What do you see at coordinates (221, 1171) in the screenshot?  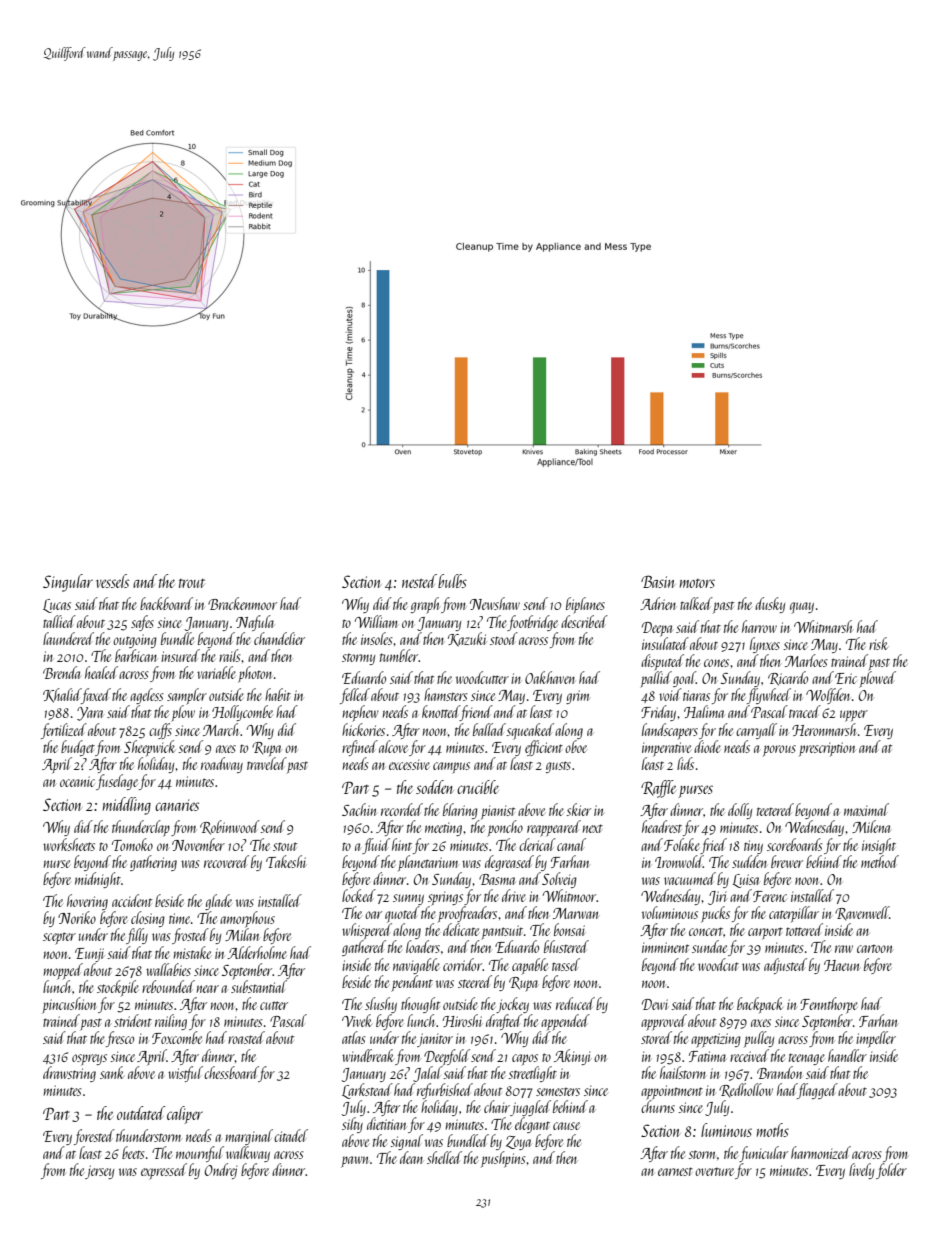 I see `Ondrej` at bounding box center [221, 1171].
